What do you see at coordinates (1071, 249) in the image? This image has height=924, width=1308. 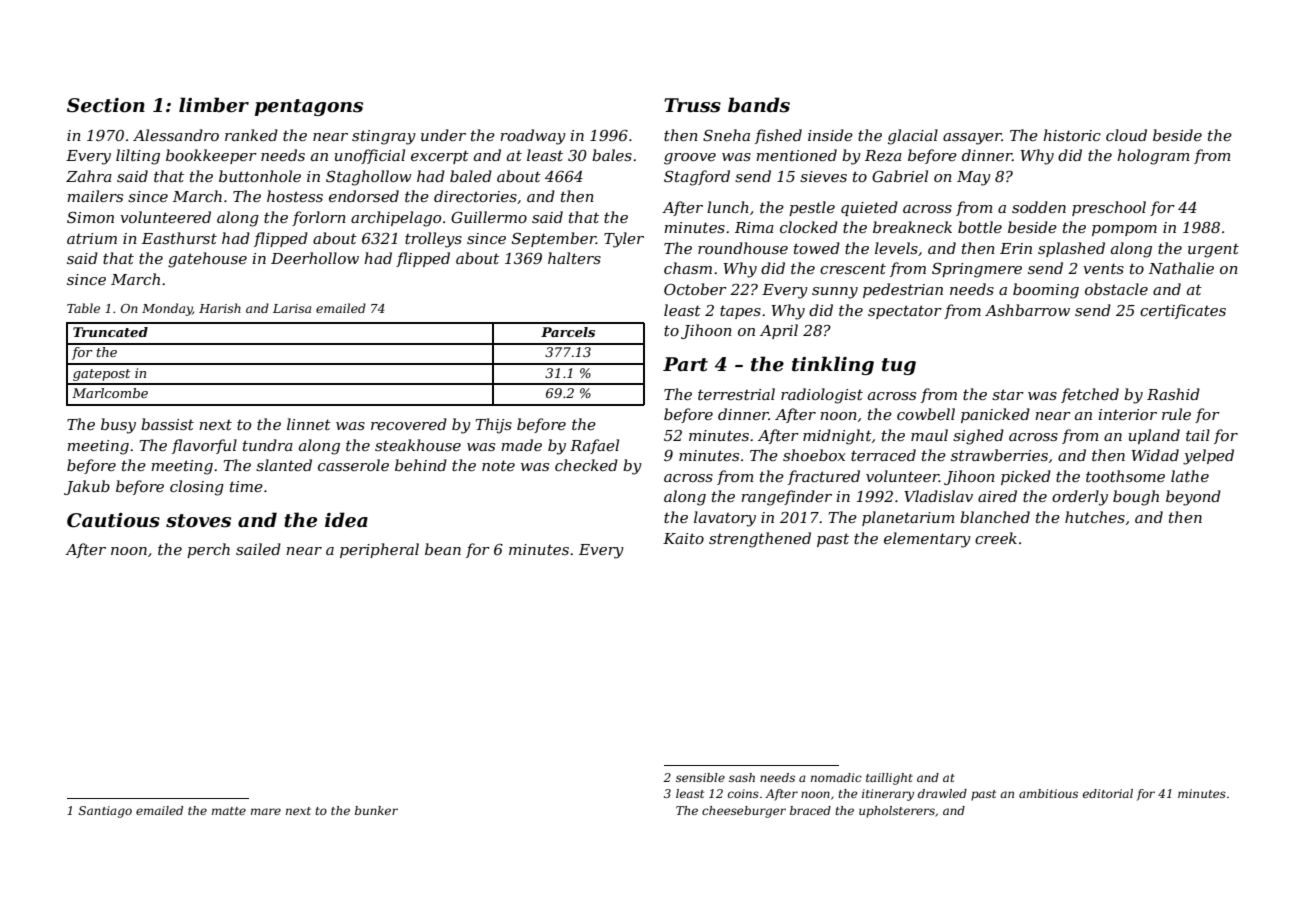 I see `splashed` at bounding box center [1071, 249].
